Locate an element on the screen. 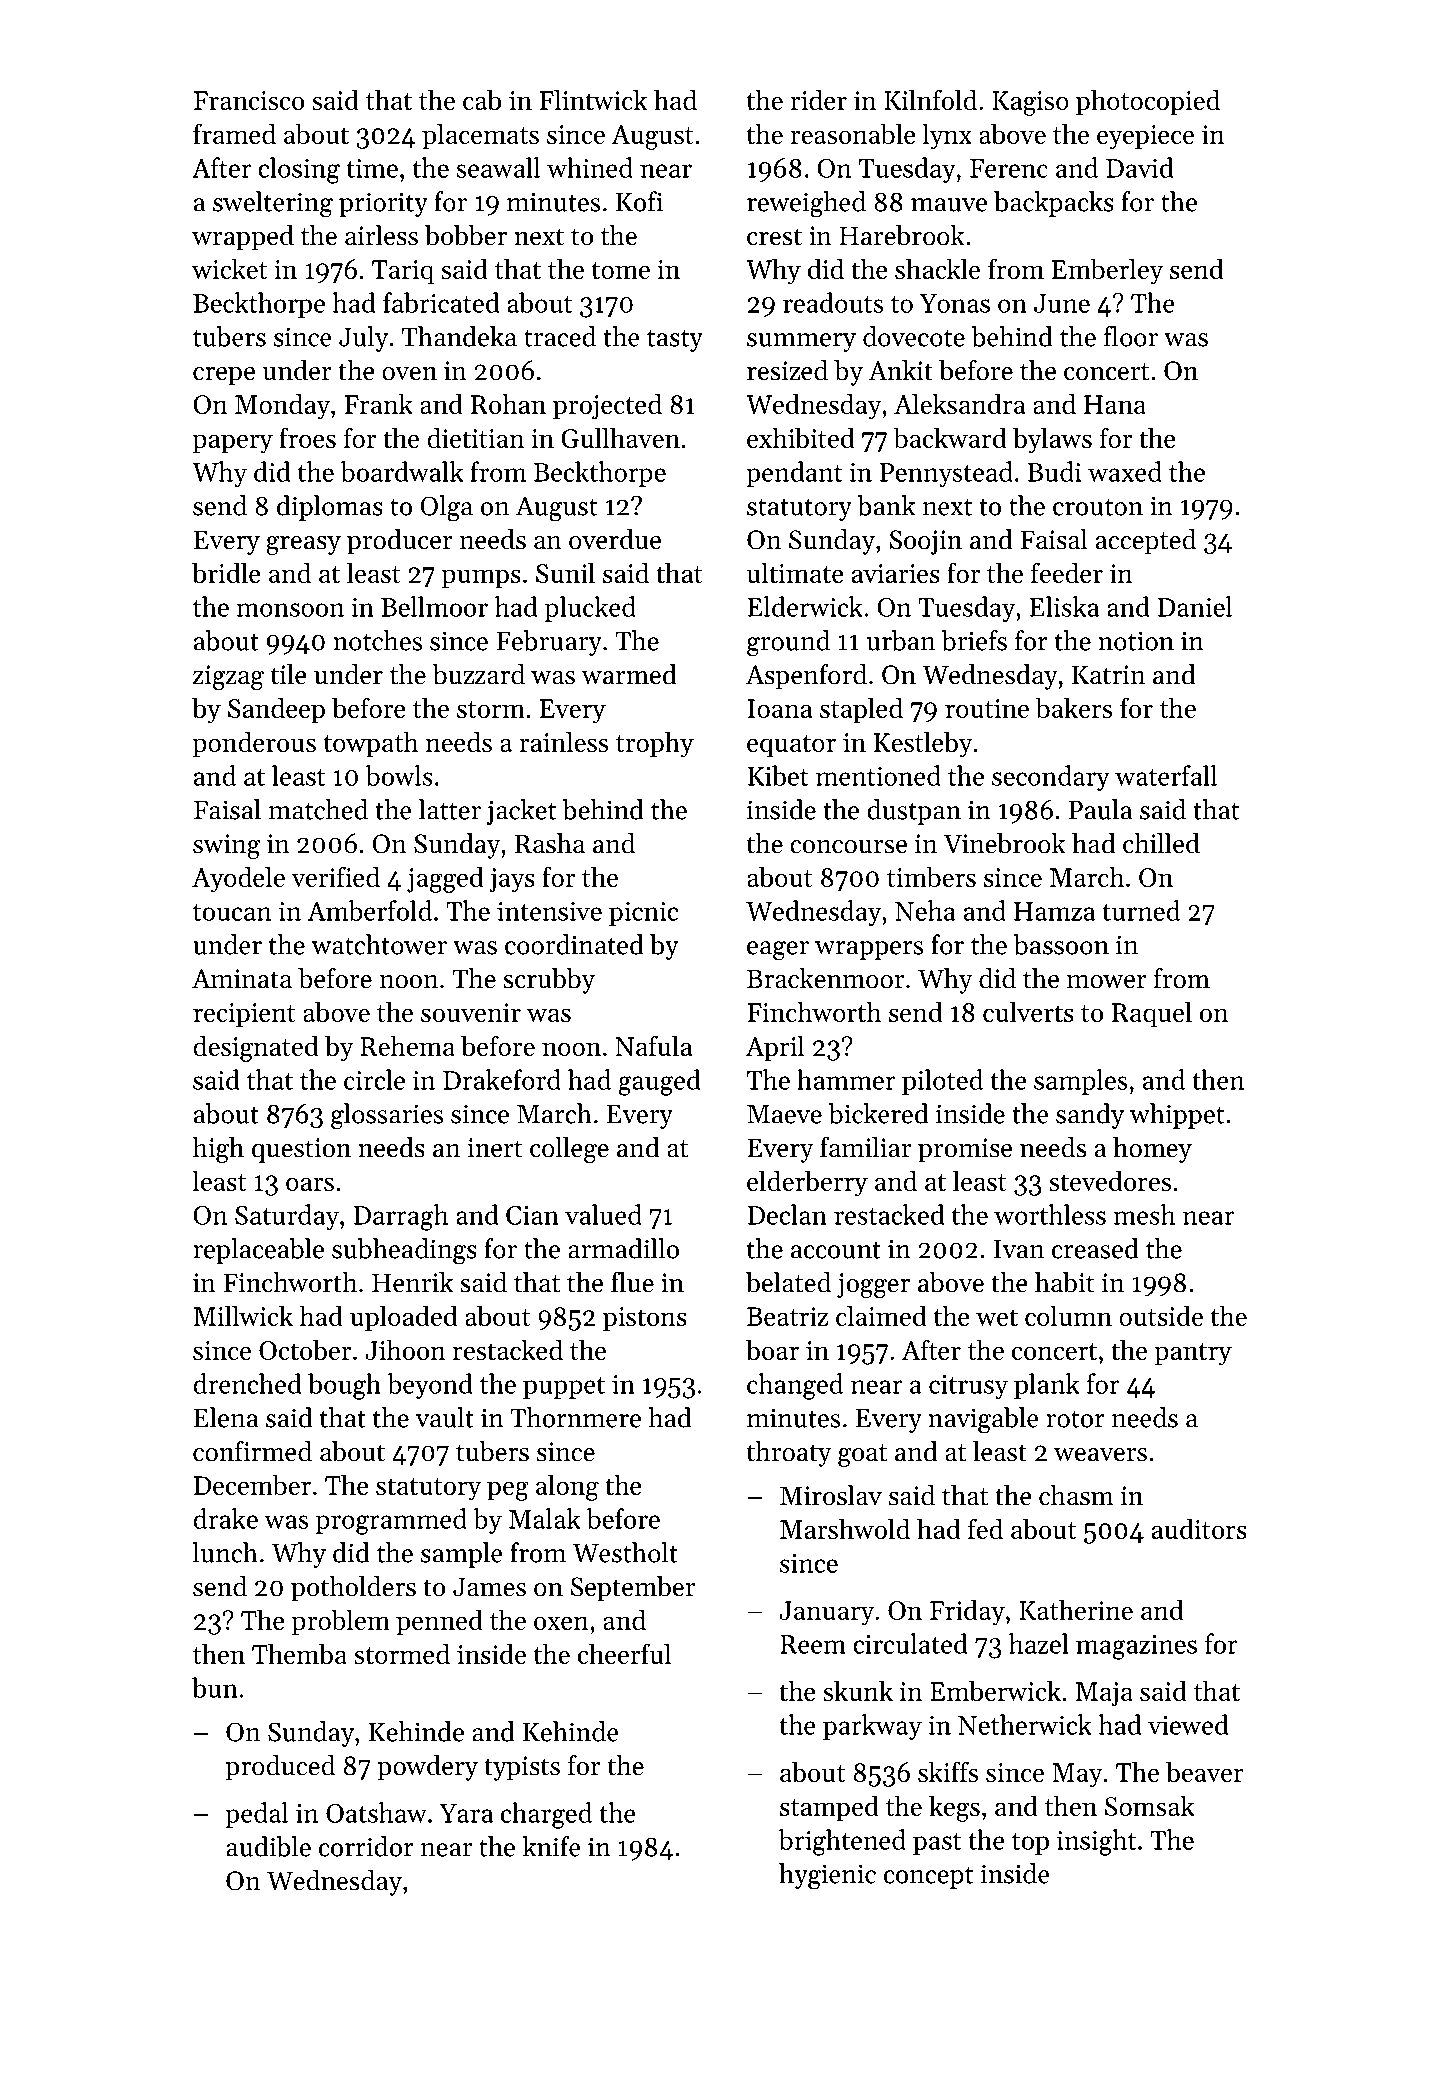 The image size is (1450, 2100). Flintwick is located at coordinates (593, 99).
